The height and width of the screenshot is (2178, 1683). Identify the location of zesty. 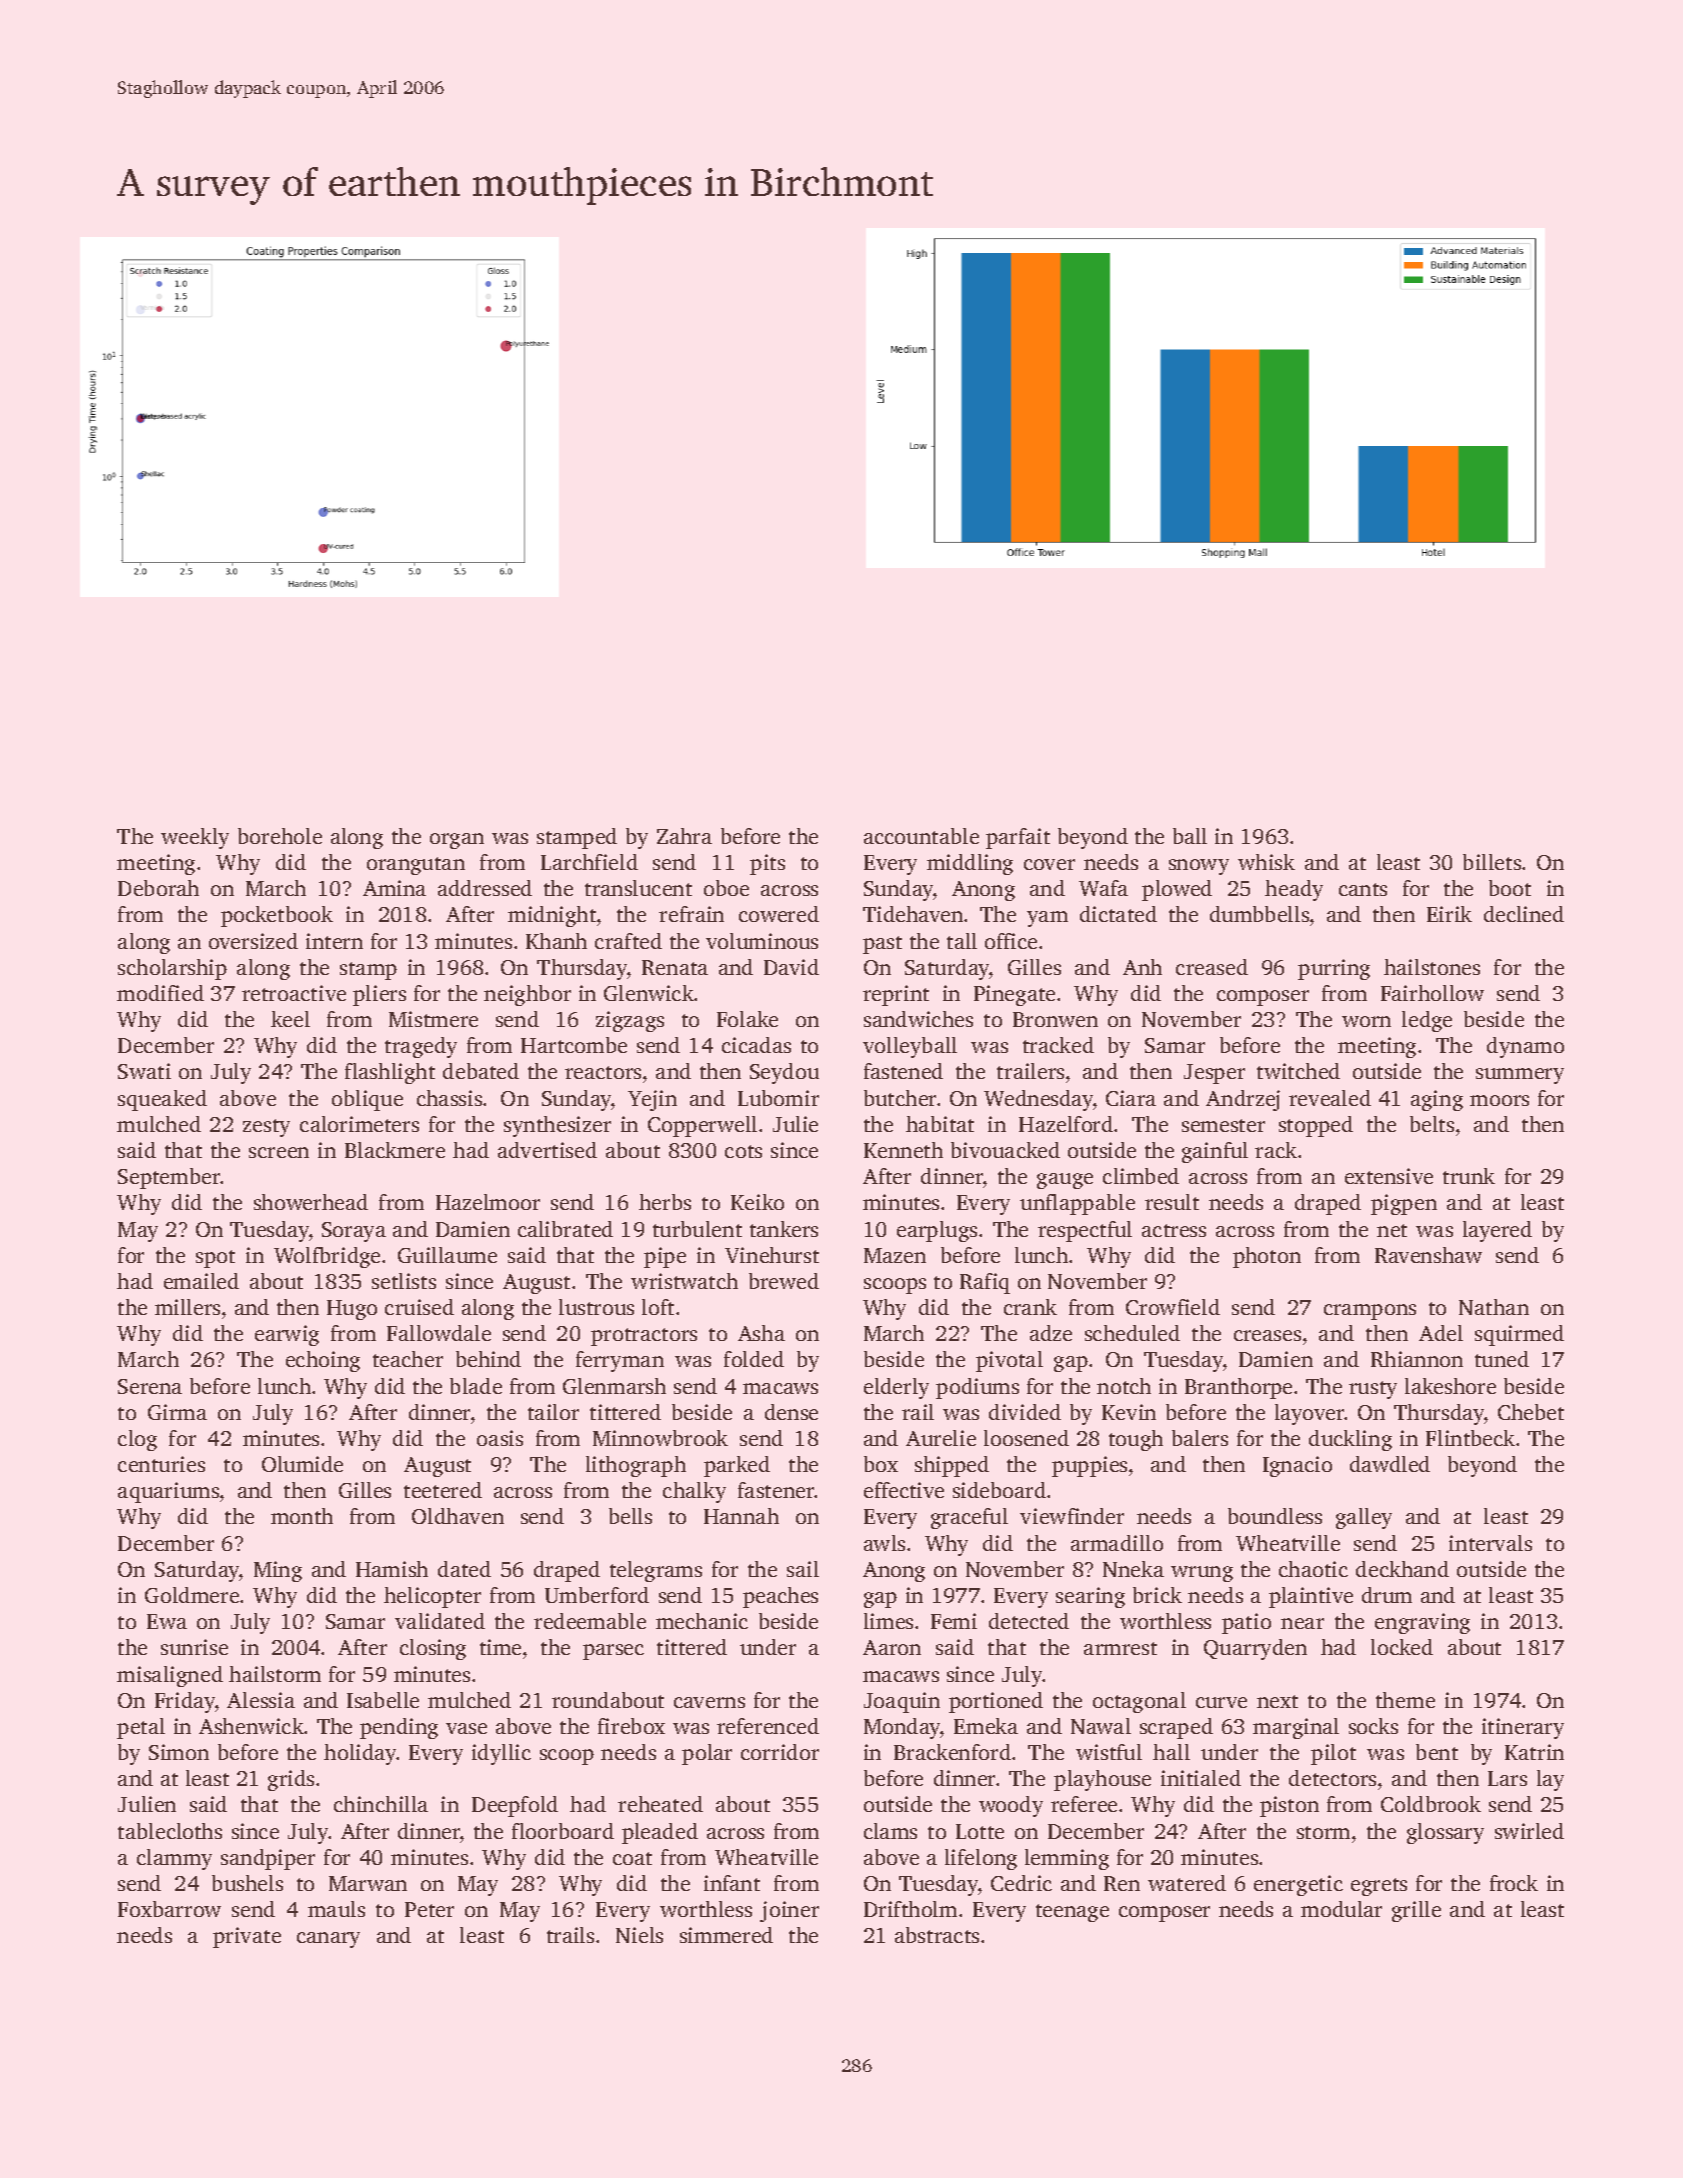
(266, 1128).
